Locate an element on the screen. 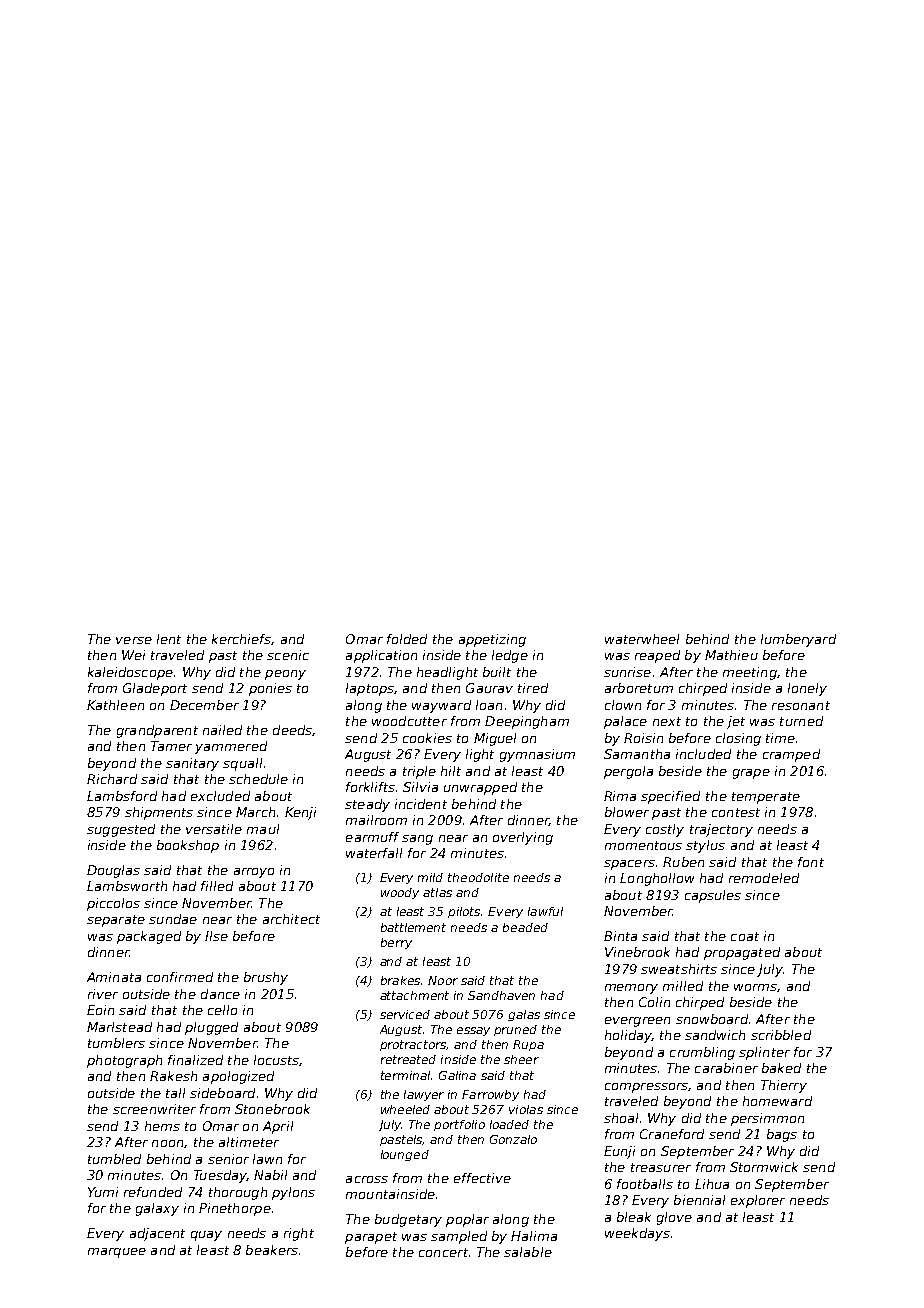 Image resolution: width=924 pixels, height=1308 pixels. kerchiefs is located at coordinates (241, 639).
